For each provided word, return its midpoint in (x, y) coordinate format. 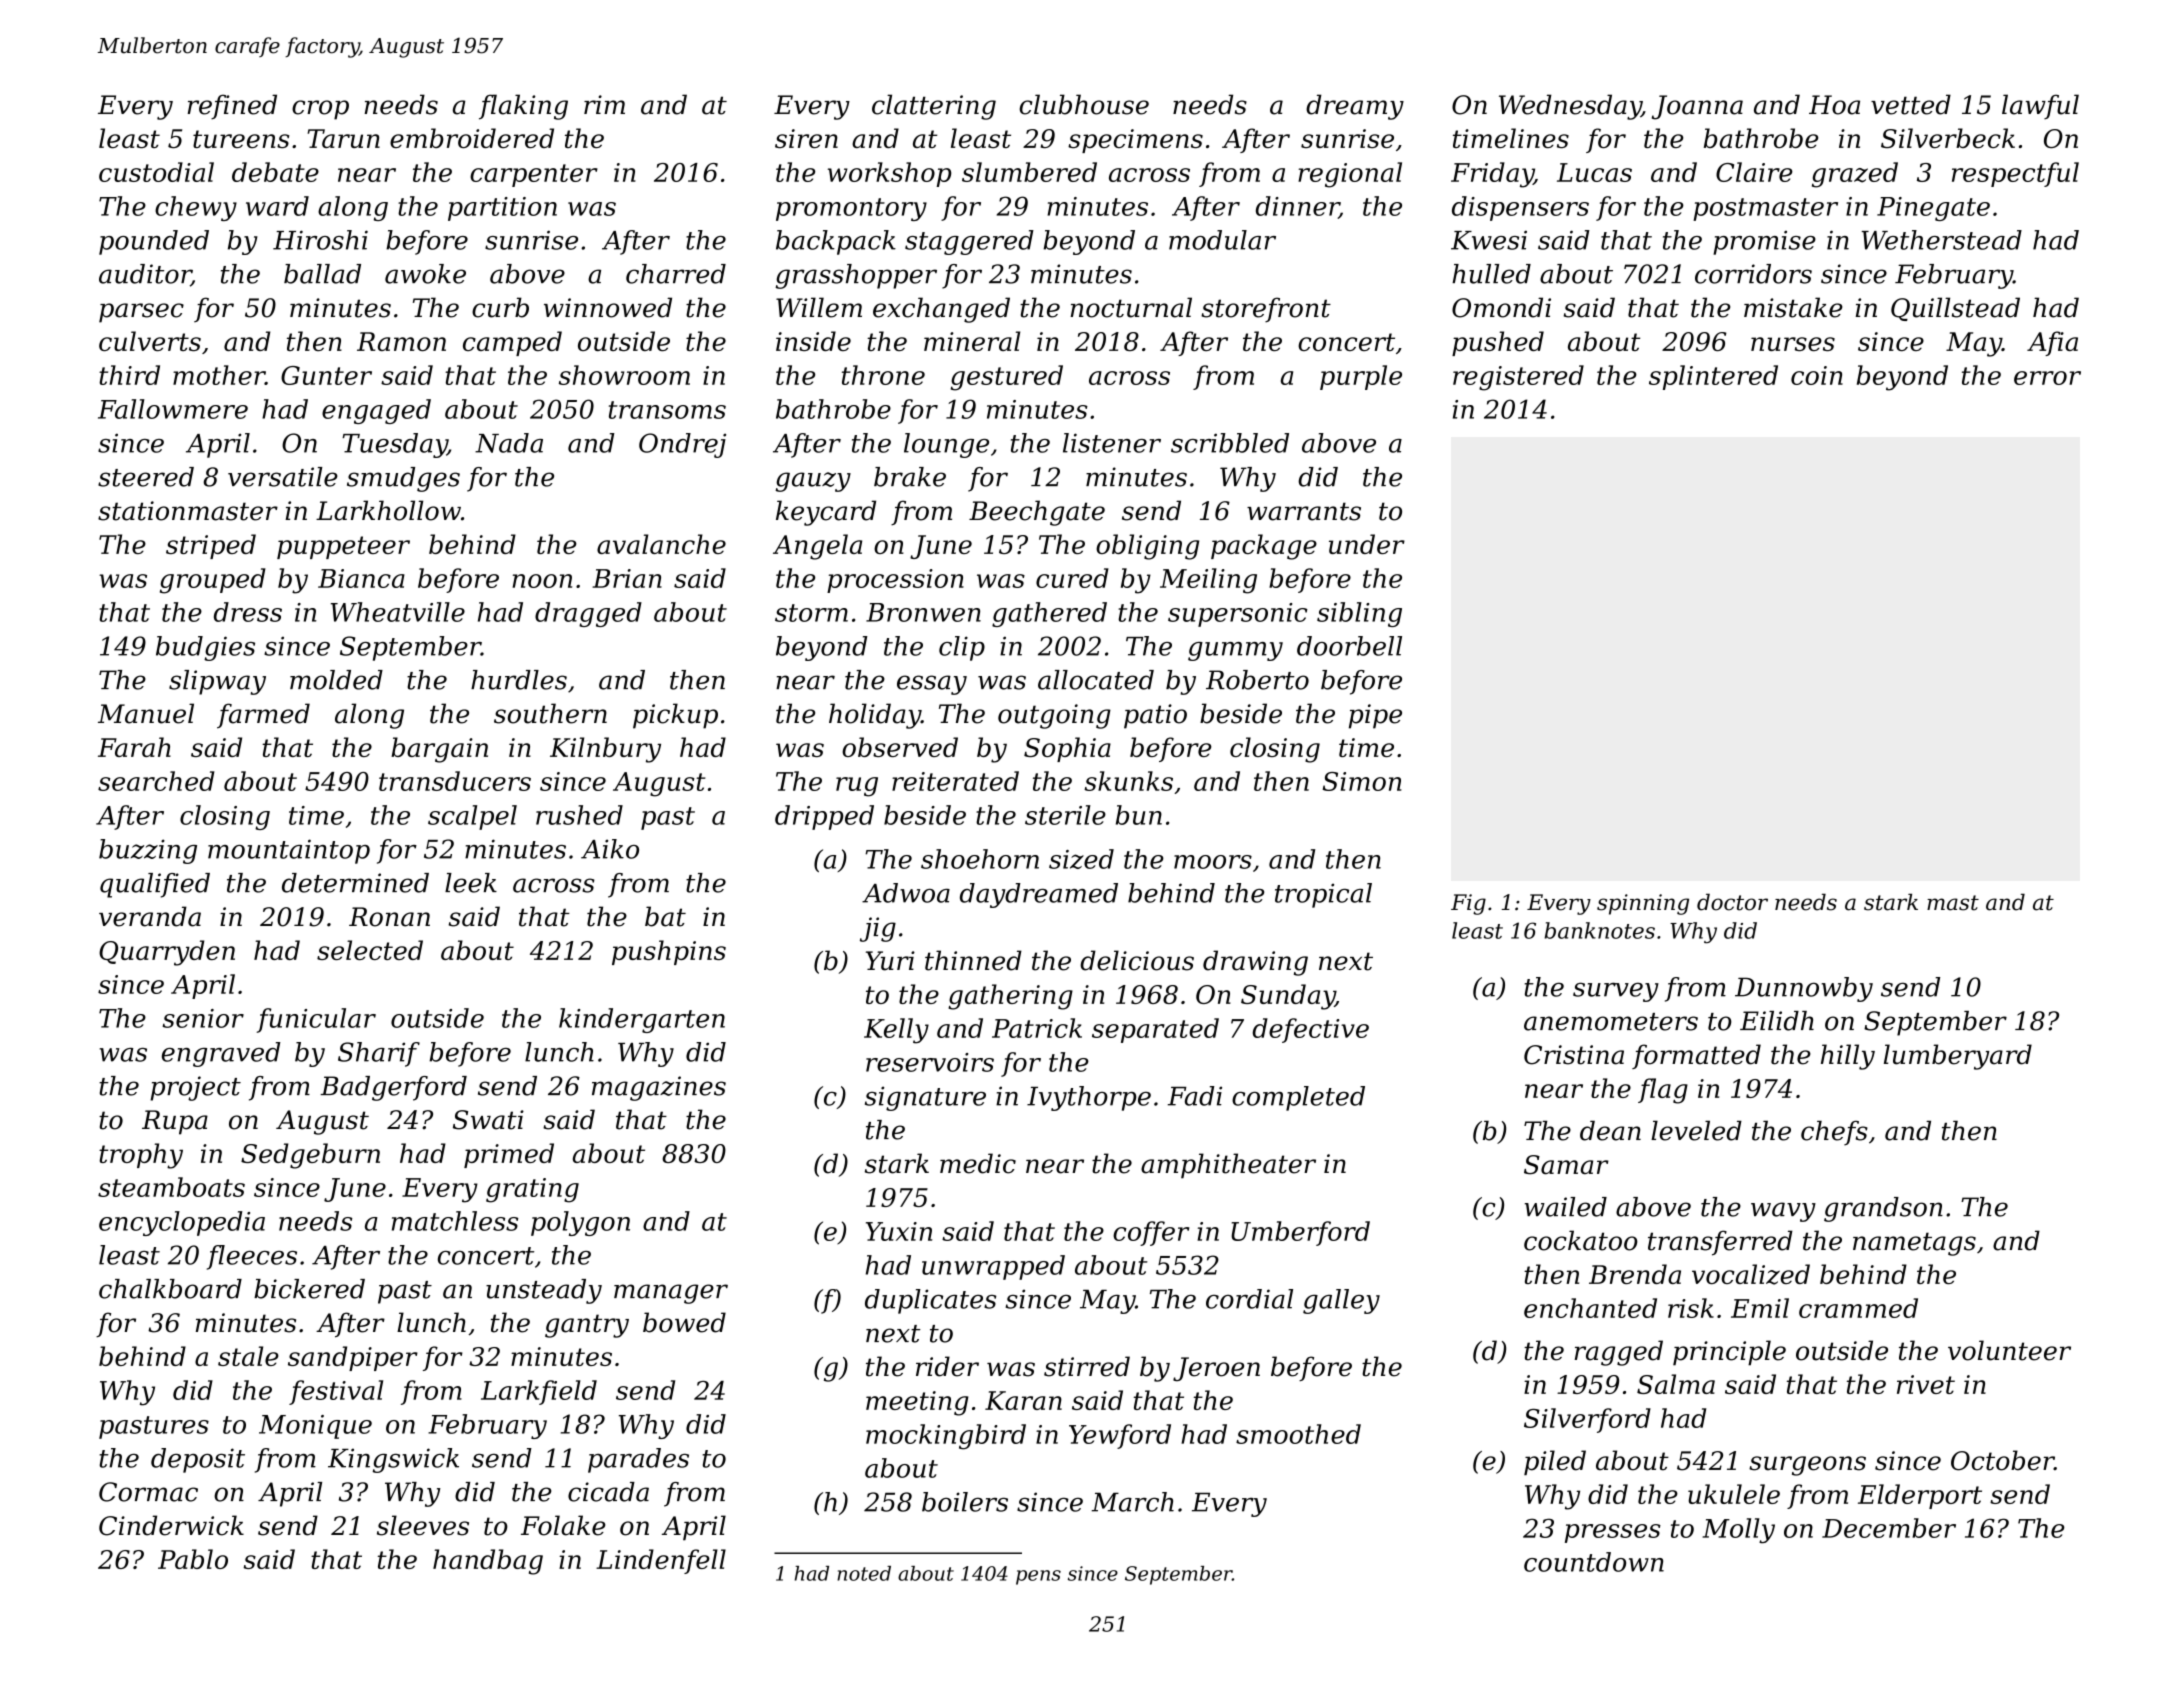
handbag (488, 1562)
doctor (1732, 902)
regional (1350, 175)
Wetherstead (1942, 240)
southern (550, 713)
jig (878, 929)
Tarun (343, 138)
